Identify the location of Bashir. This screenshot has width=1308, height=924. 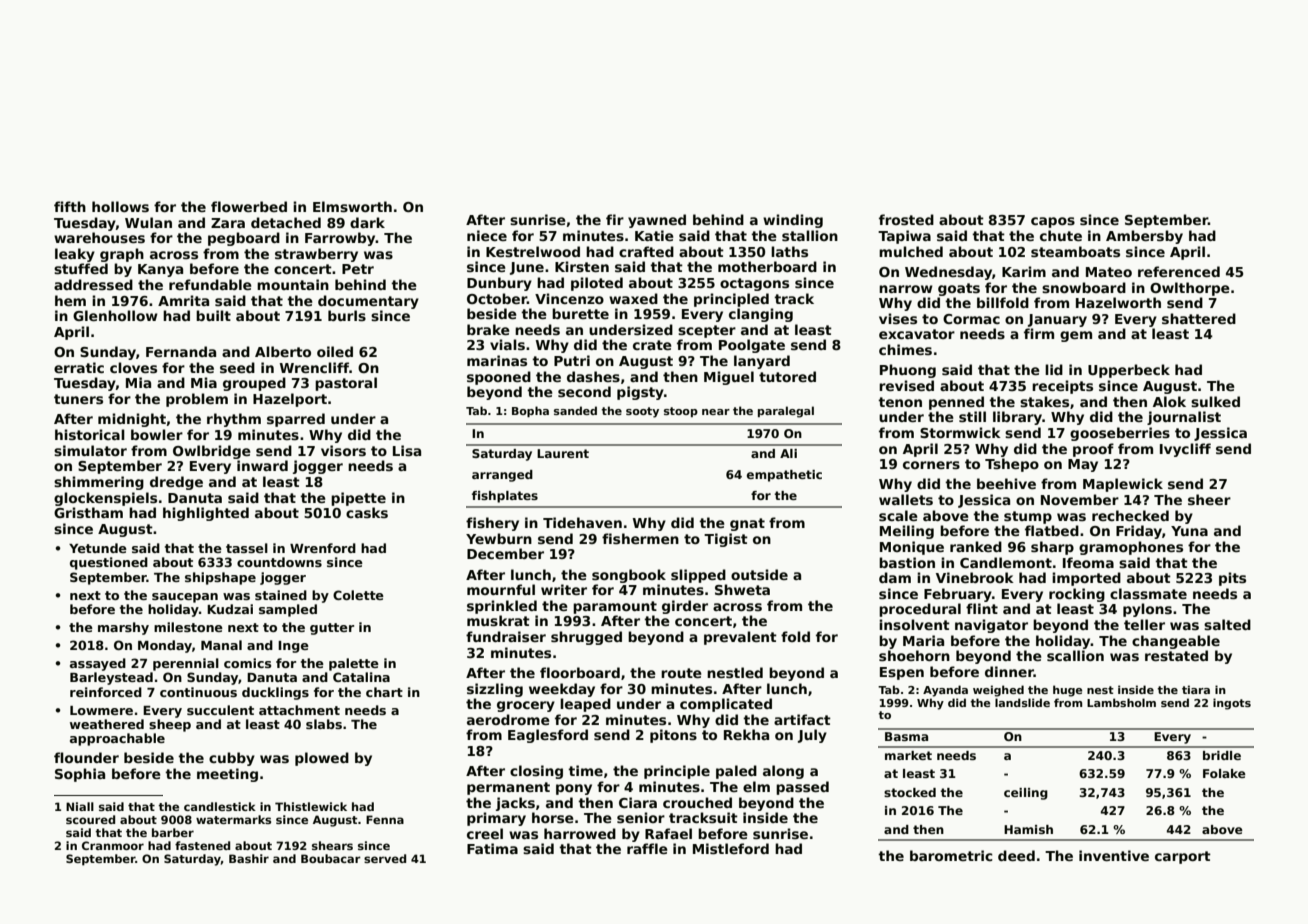
(249, 858).
